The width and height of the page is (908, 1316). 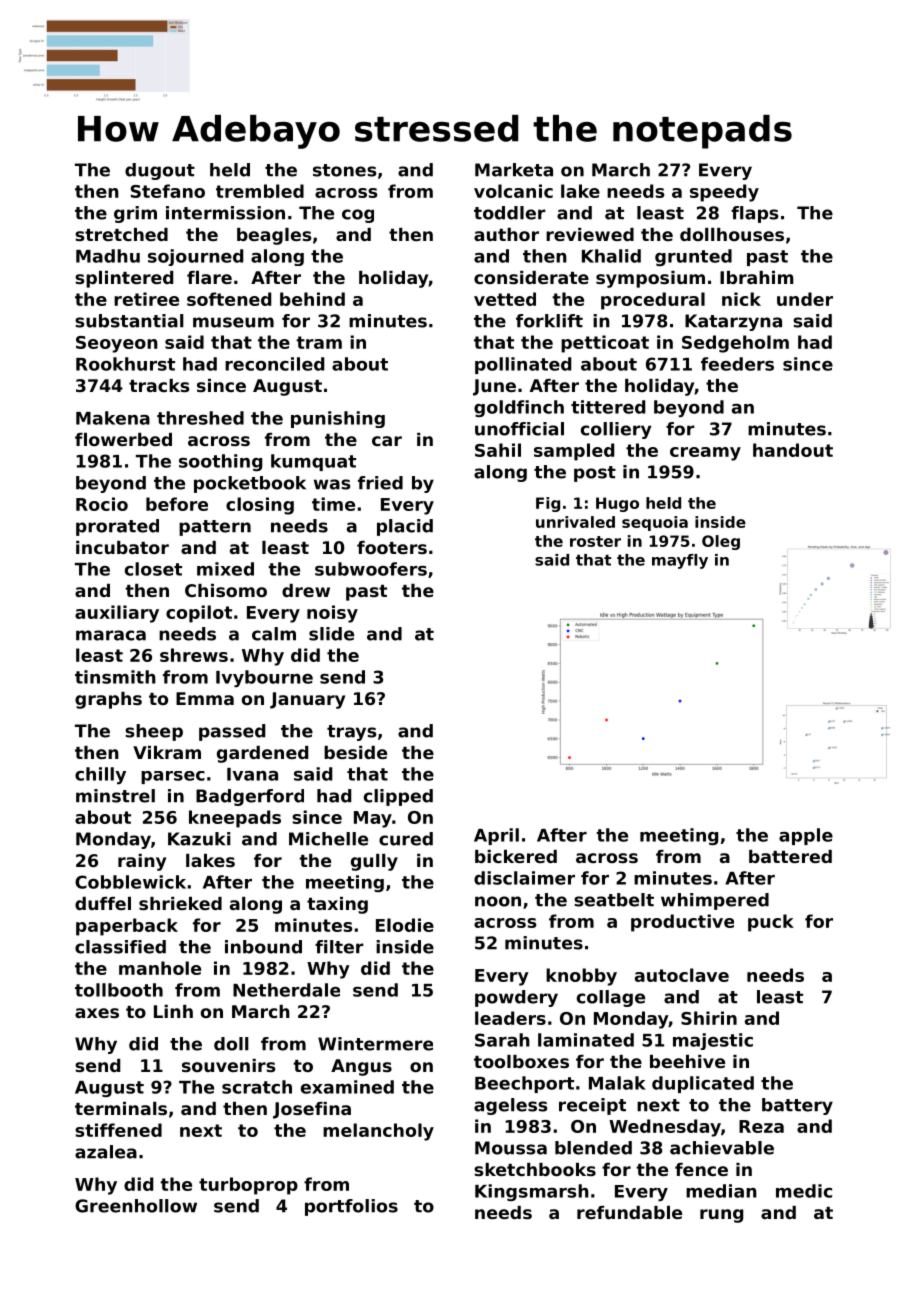 I want to click on roster, so click(x=595, y=541).
